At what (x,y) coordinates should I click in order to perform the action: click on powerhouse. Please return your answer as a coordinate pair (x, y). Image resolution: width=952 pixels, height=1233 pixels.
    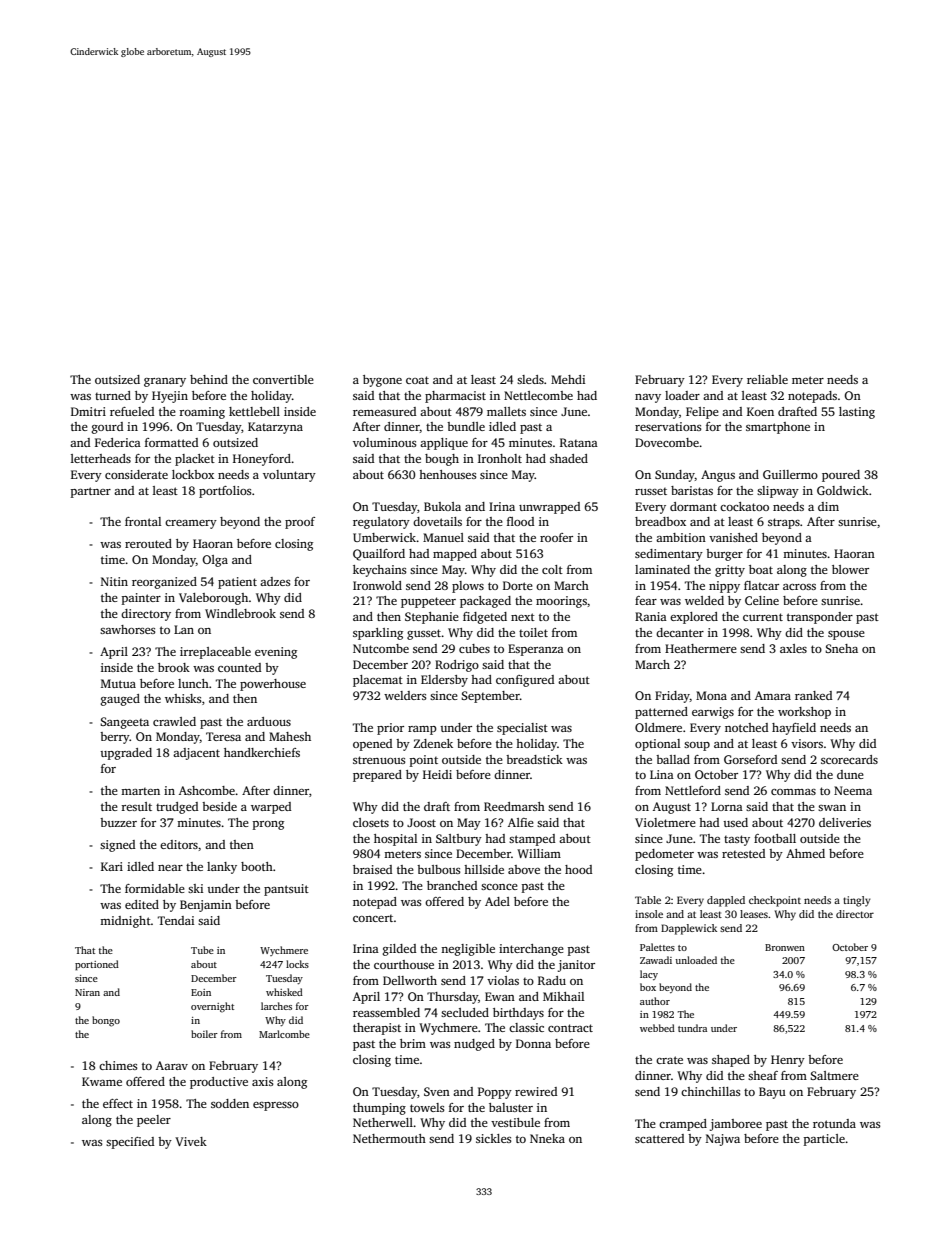
    Looking at the image, I should click on (273, 685).
